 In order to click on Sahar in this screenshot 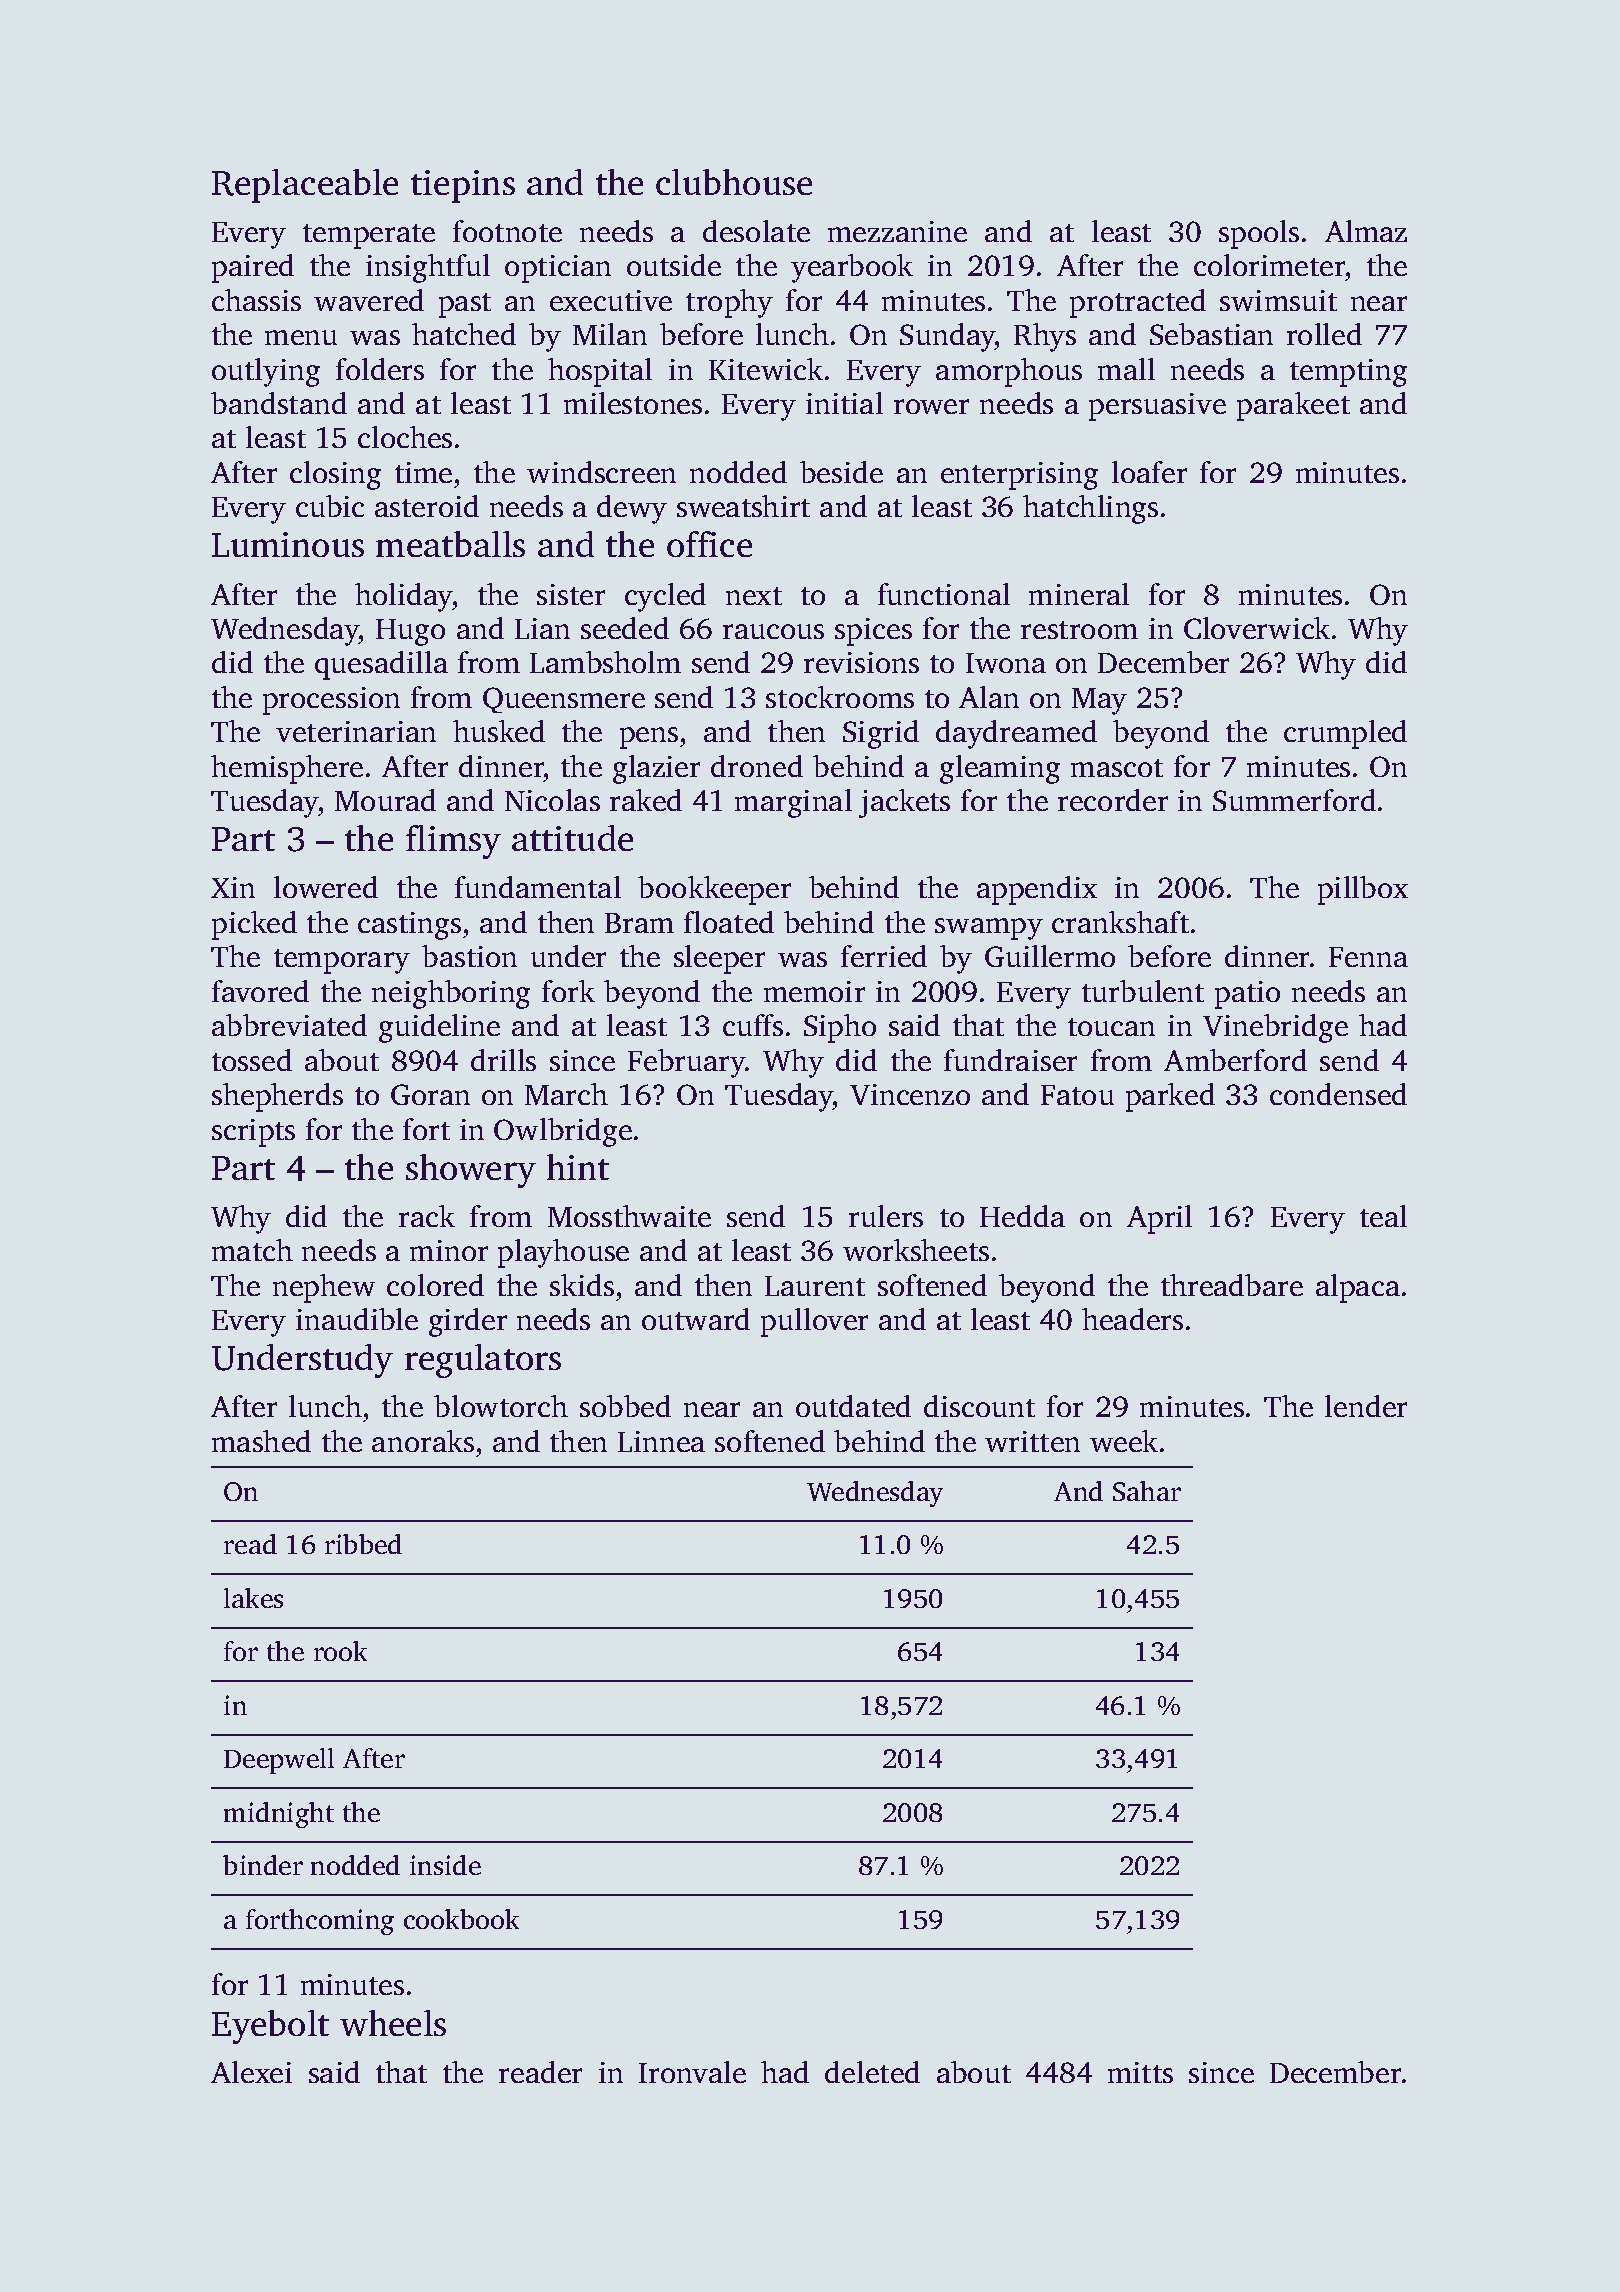, I will do `click(1147, 1491)`.
